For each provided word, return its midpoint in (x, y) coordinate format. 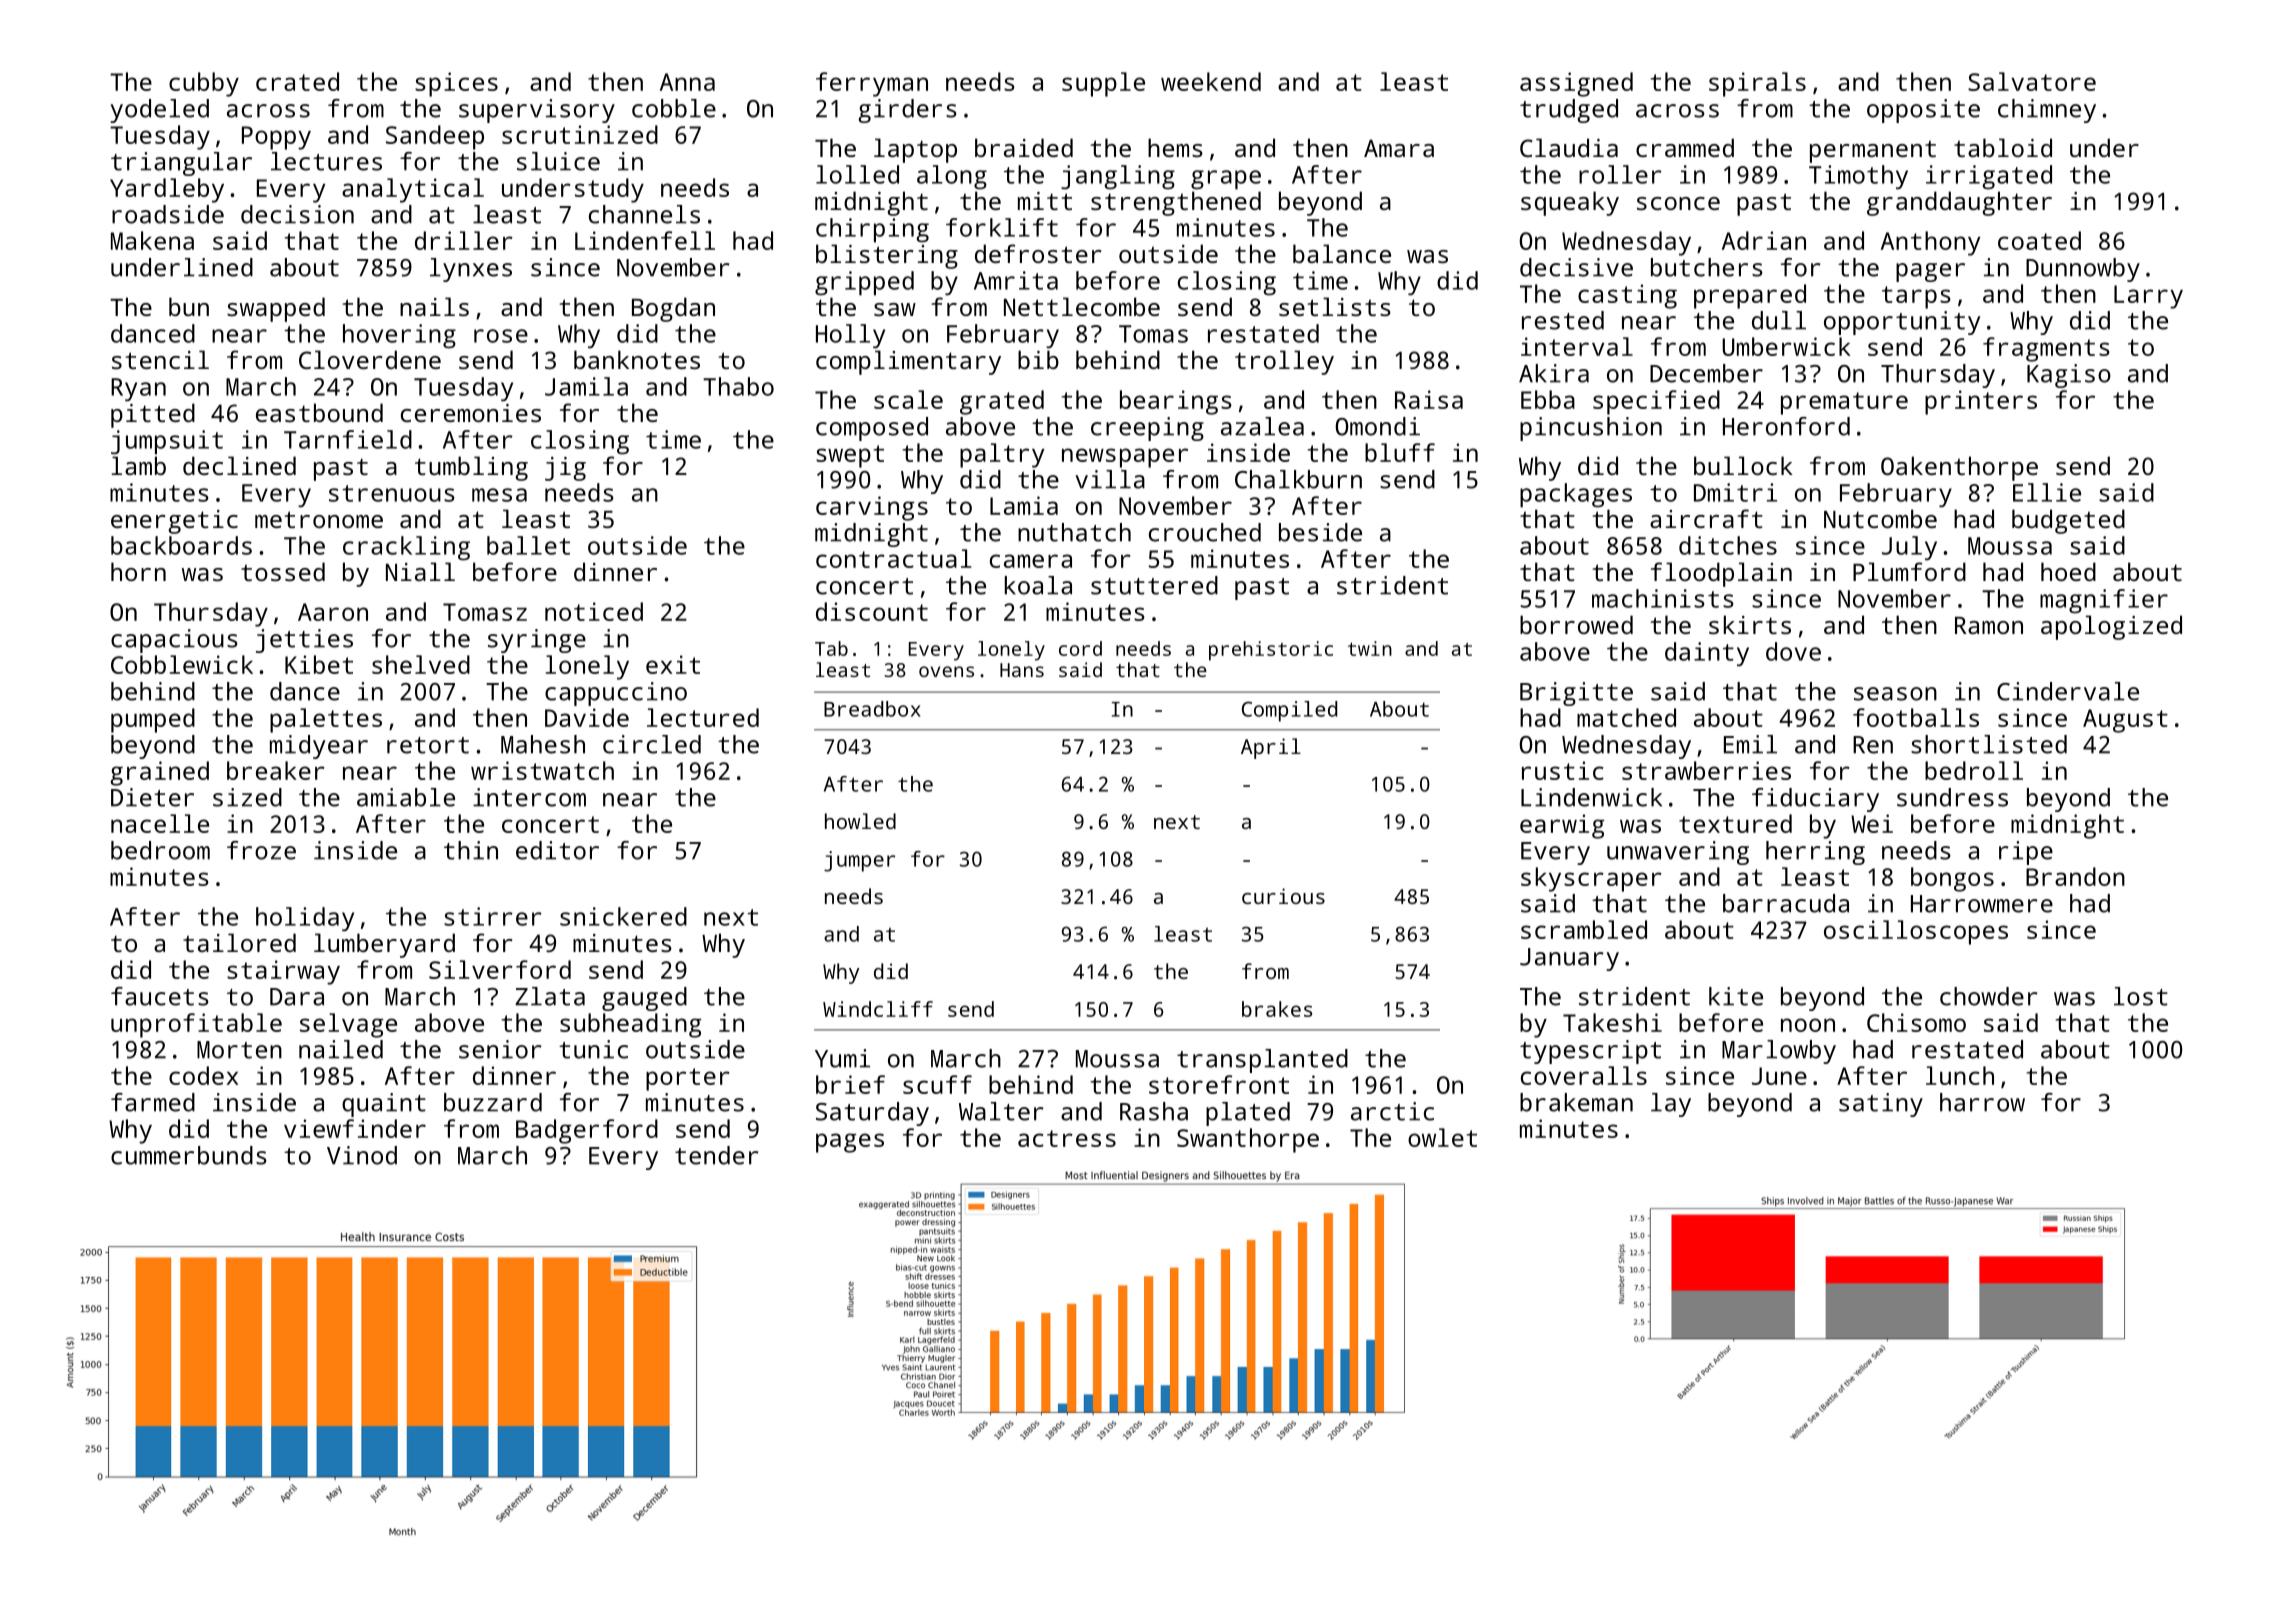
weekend (1211, 81)
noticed (594, 611)
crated (297, 81)
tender (716, 1155)
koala (1038, 585)
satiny (1881, 1105)
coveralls (1584, 1075)
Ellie (2047, 492)
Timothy (1858, 177)
